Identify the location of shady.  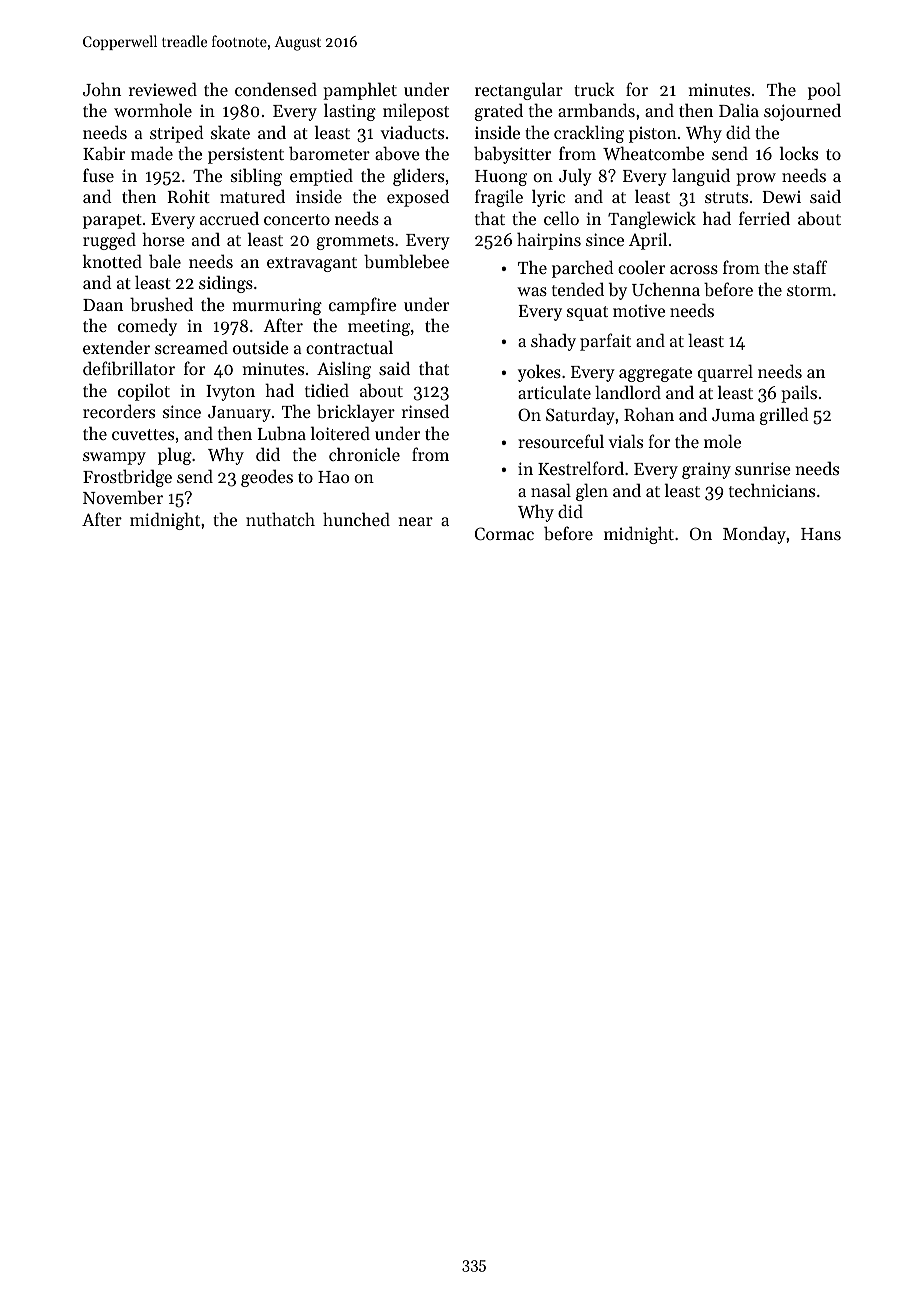
(553, 342).
